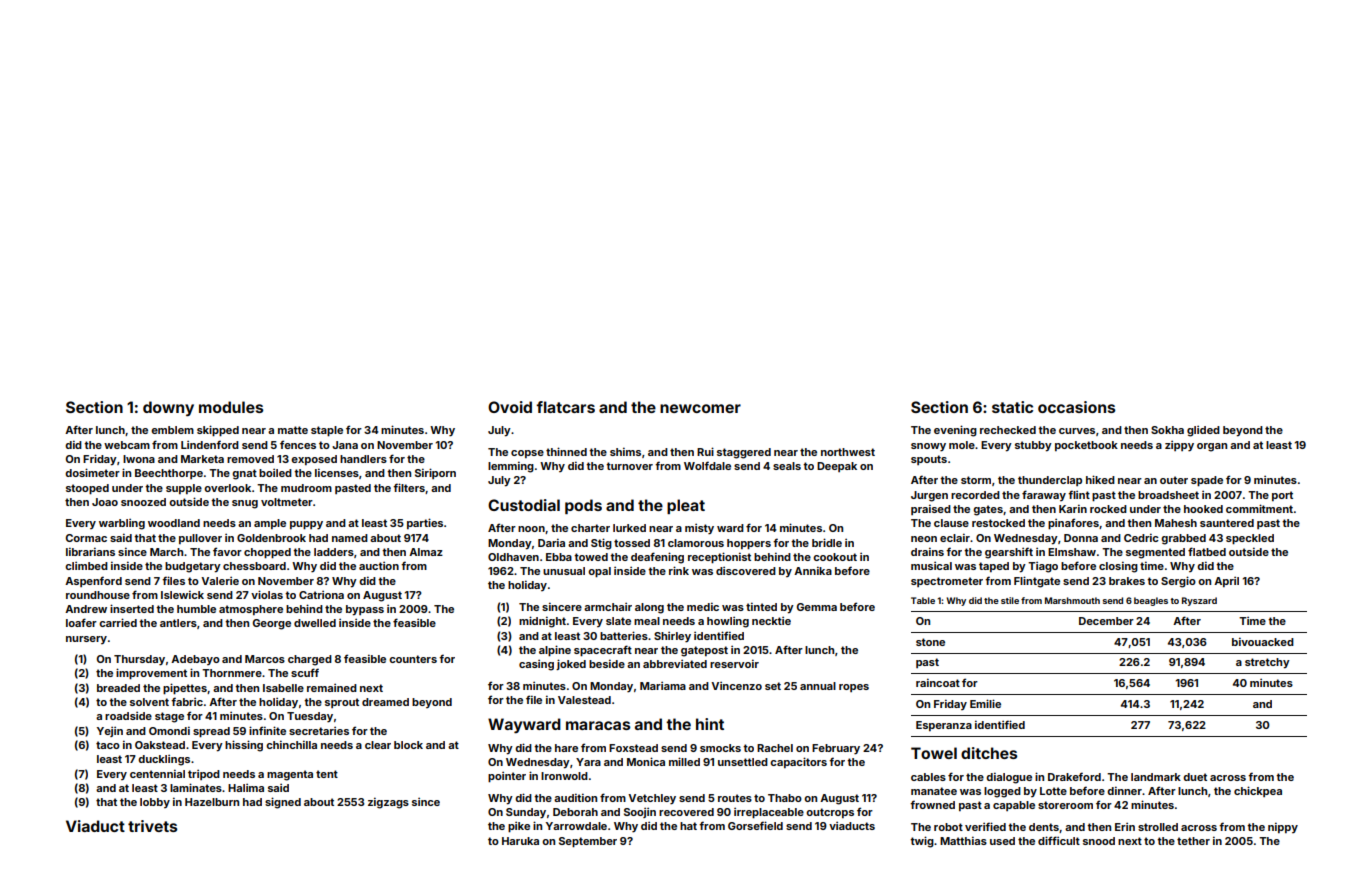 The width and height of the document is (1372, 887). I want to click on fabric, so click(187, 701).
